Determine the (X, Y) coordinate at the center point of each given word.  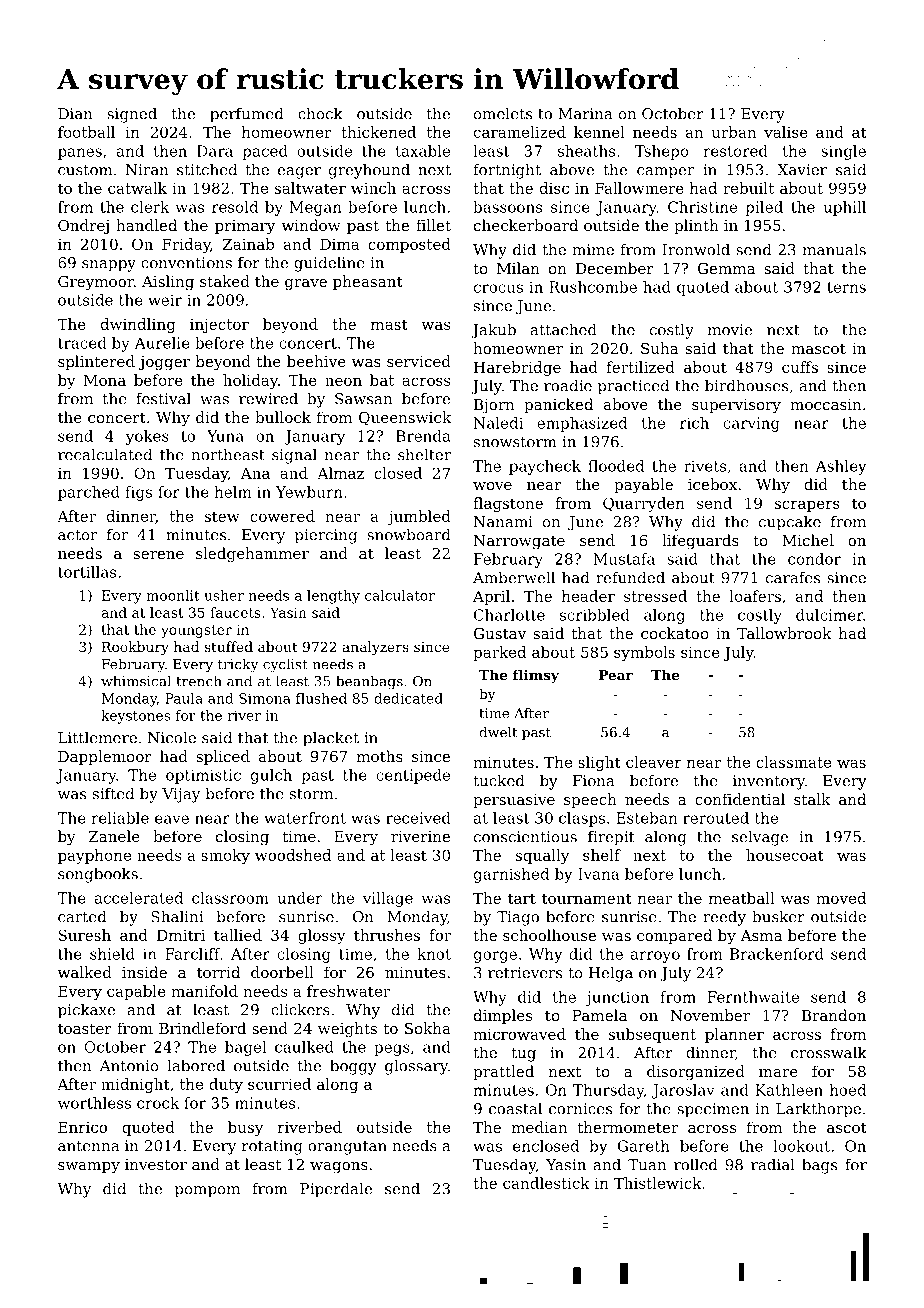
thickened (378, 132)
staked (225, 281)
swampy (89, 1168)
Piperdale (336, 1190)
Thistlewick (658, 1183)
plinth (696, 226)
